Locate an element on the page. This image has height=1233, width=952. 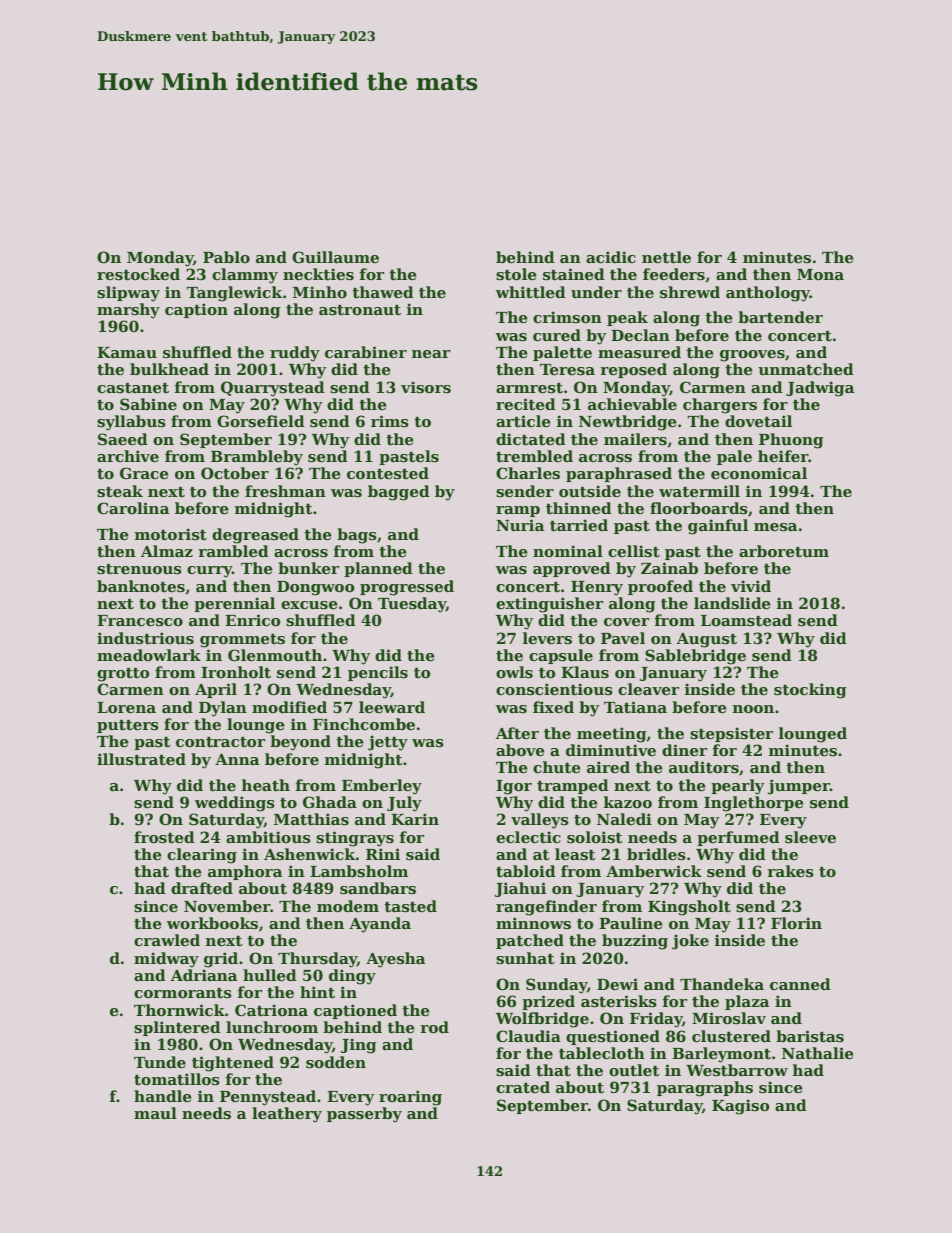
dictated is located at coordinates (531, 439).
